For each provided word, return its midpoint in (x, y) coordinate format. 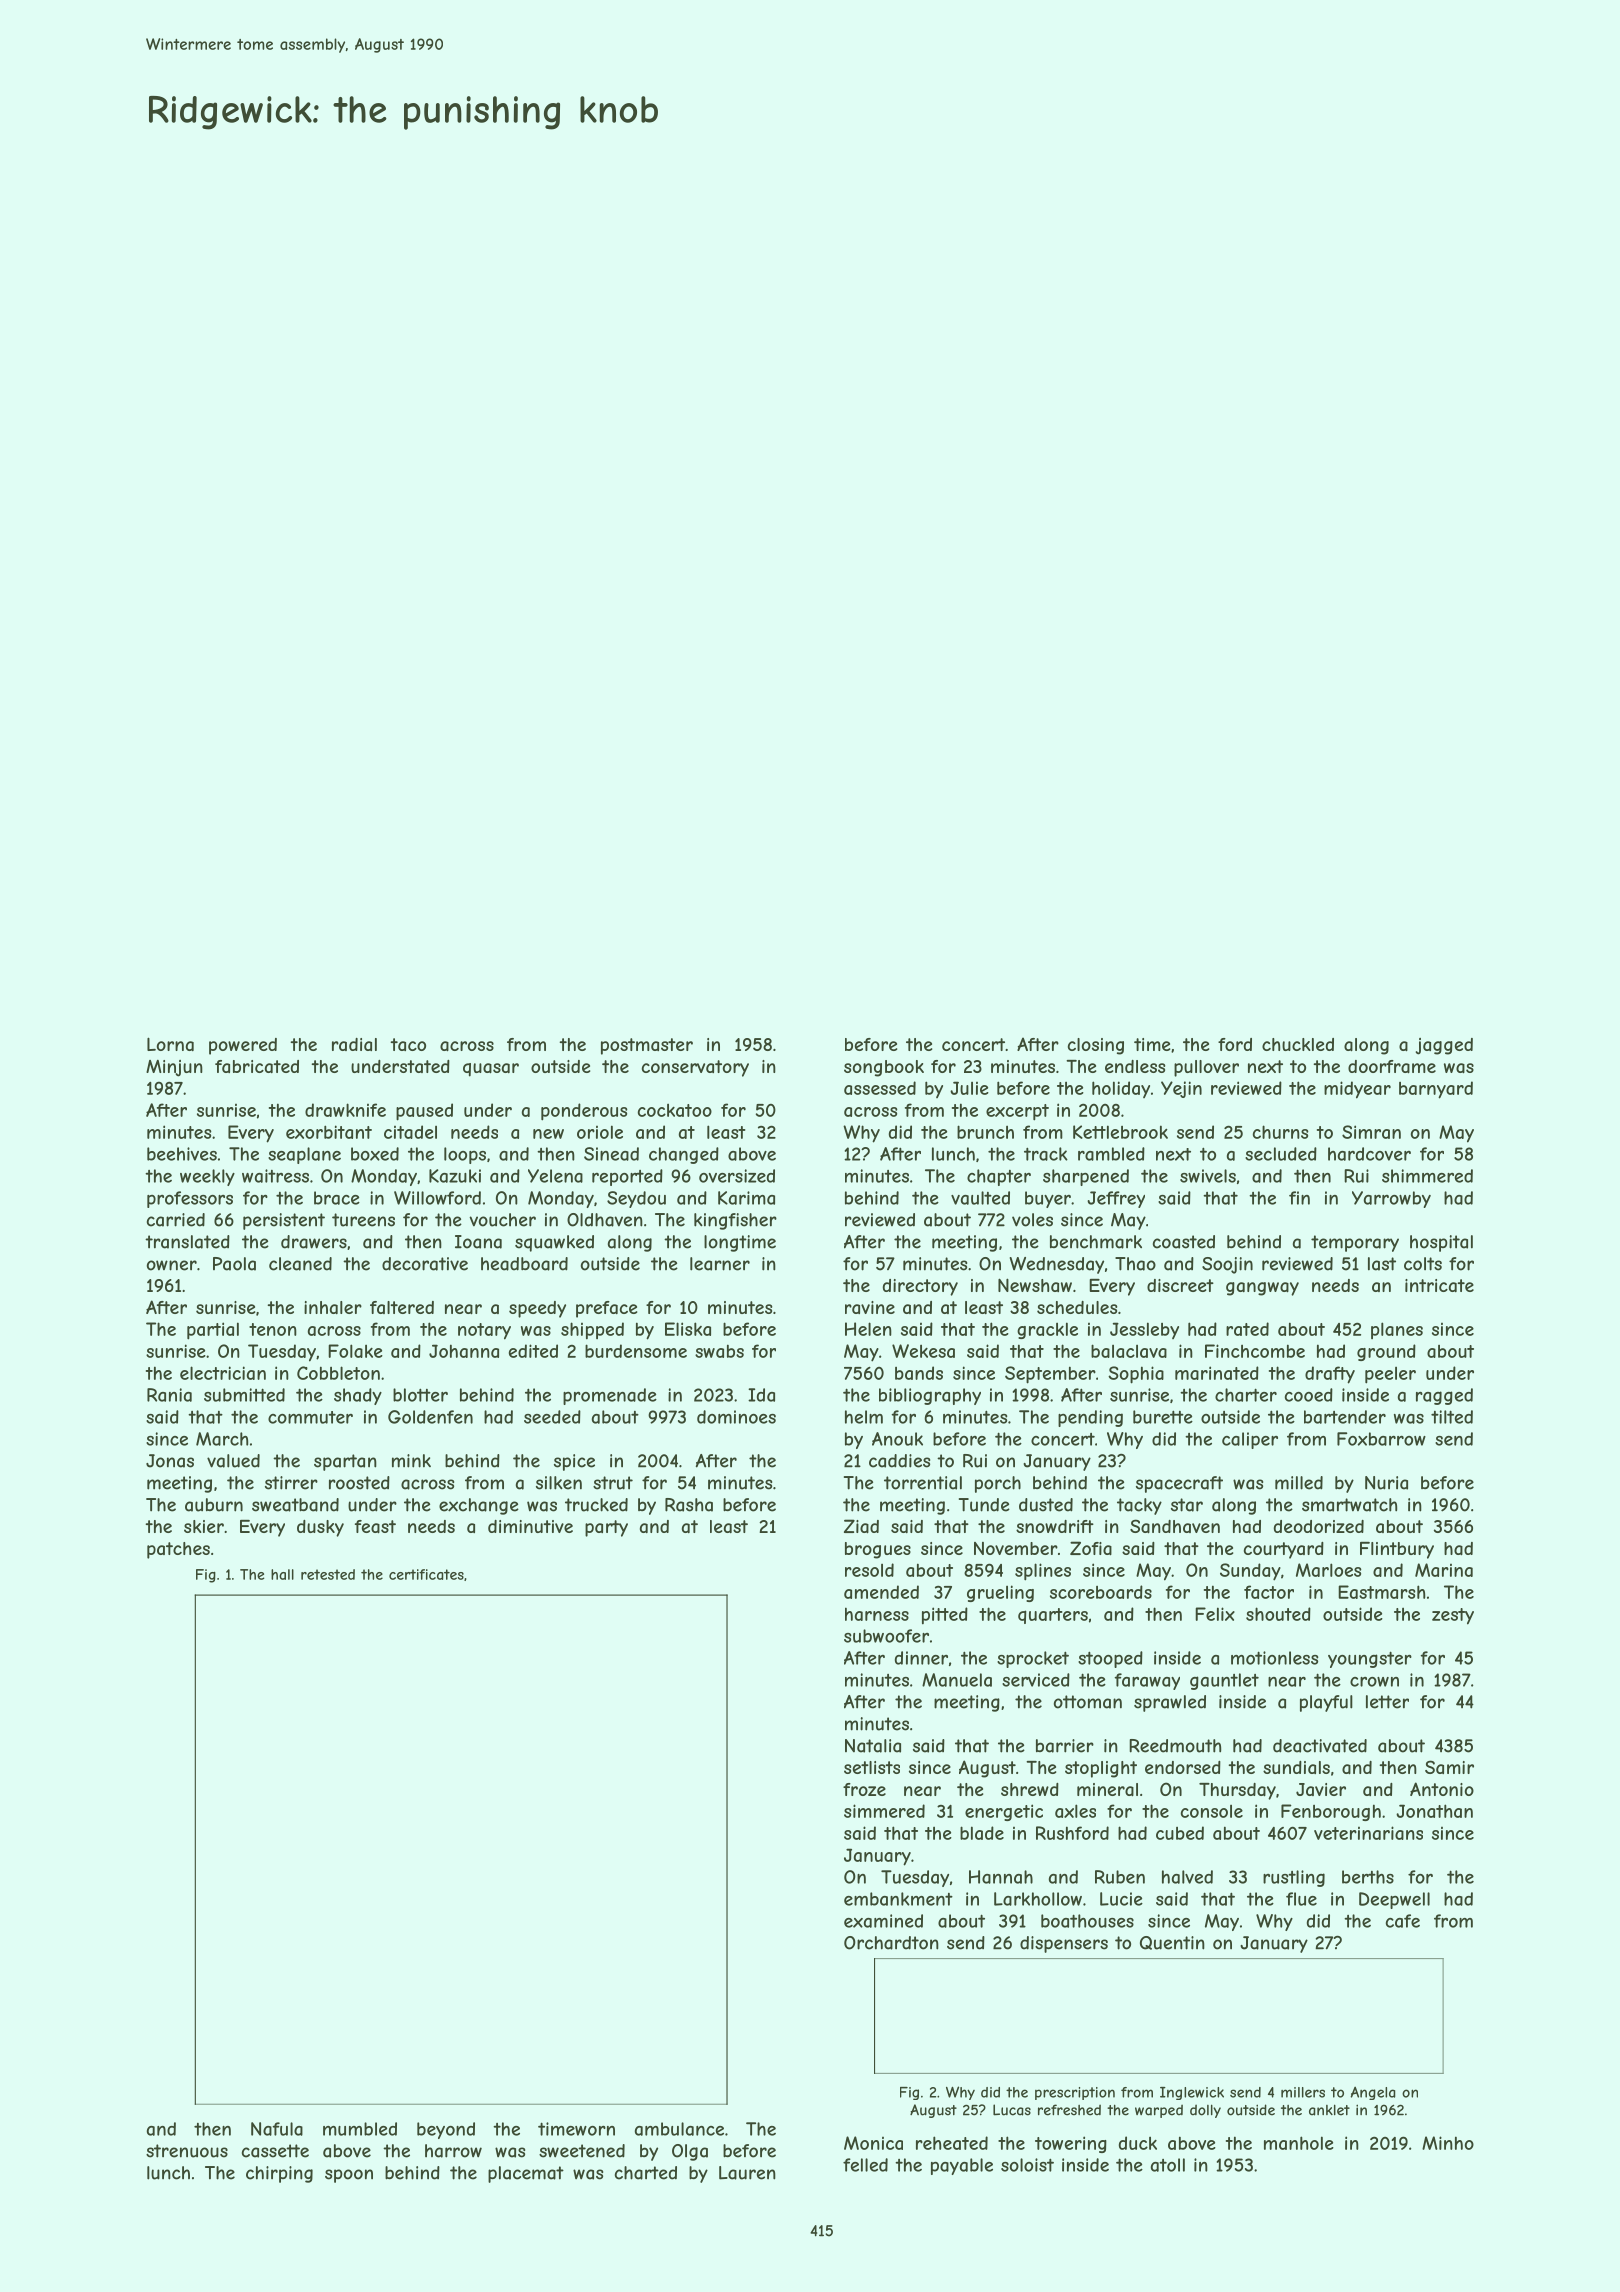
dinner (921, 1658)
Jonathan (1434, 1811)
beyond (446, 2130)
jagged (1444, 1046)
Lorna (170, 1044)
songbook (884, 1068)
